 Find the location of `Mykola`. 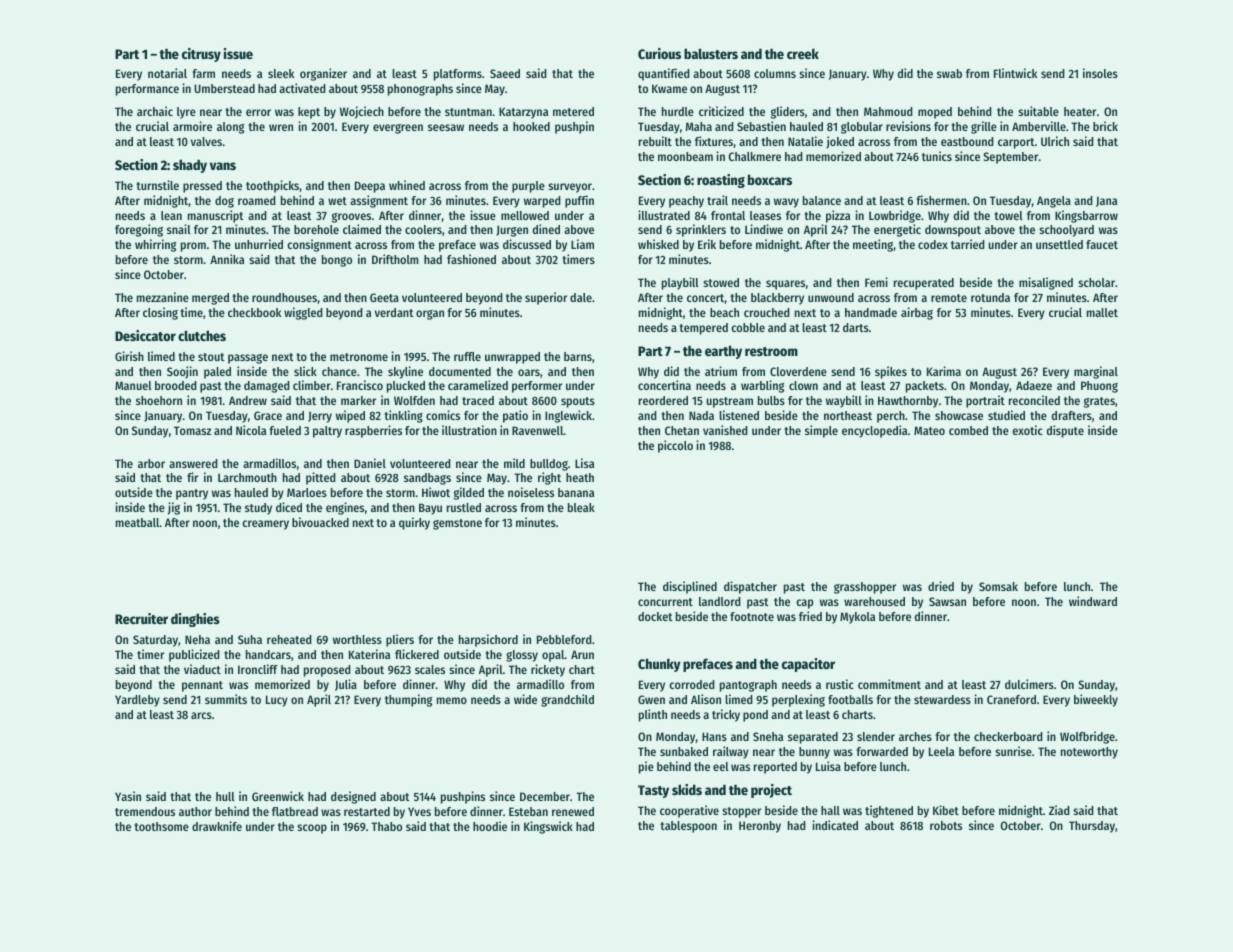

Mykola is located at coordinates (857, 618).
